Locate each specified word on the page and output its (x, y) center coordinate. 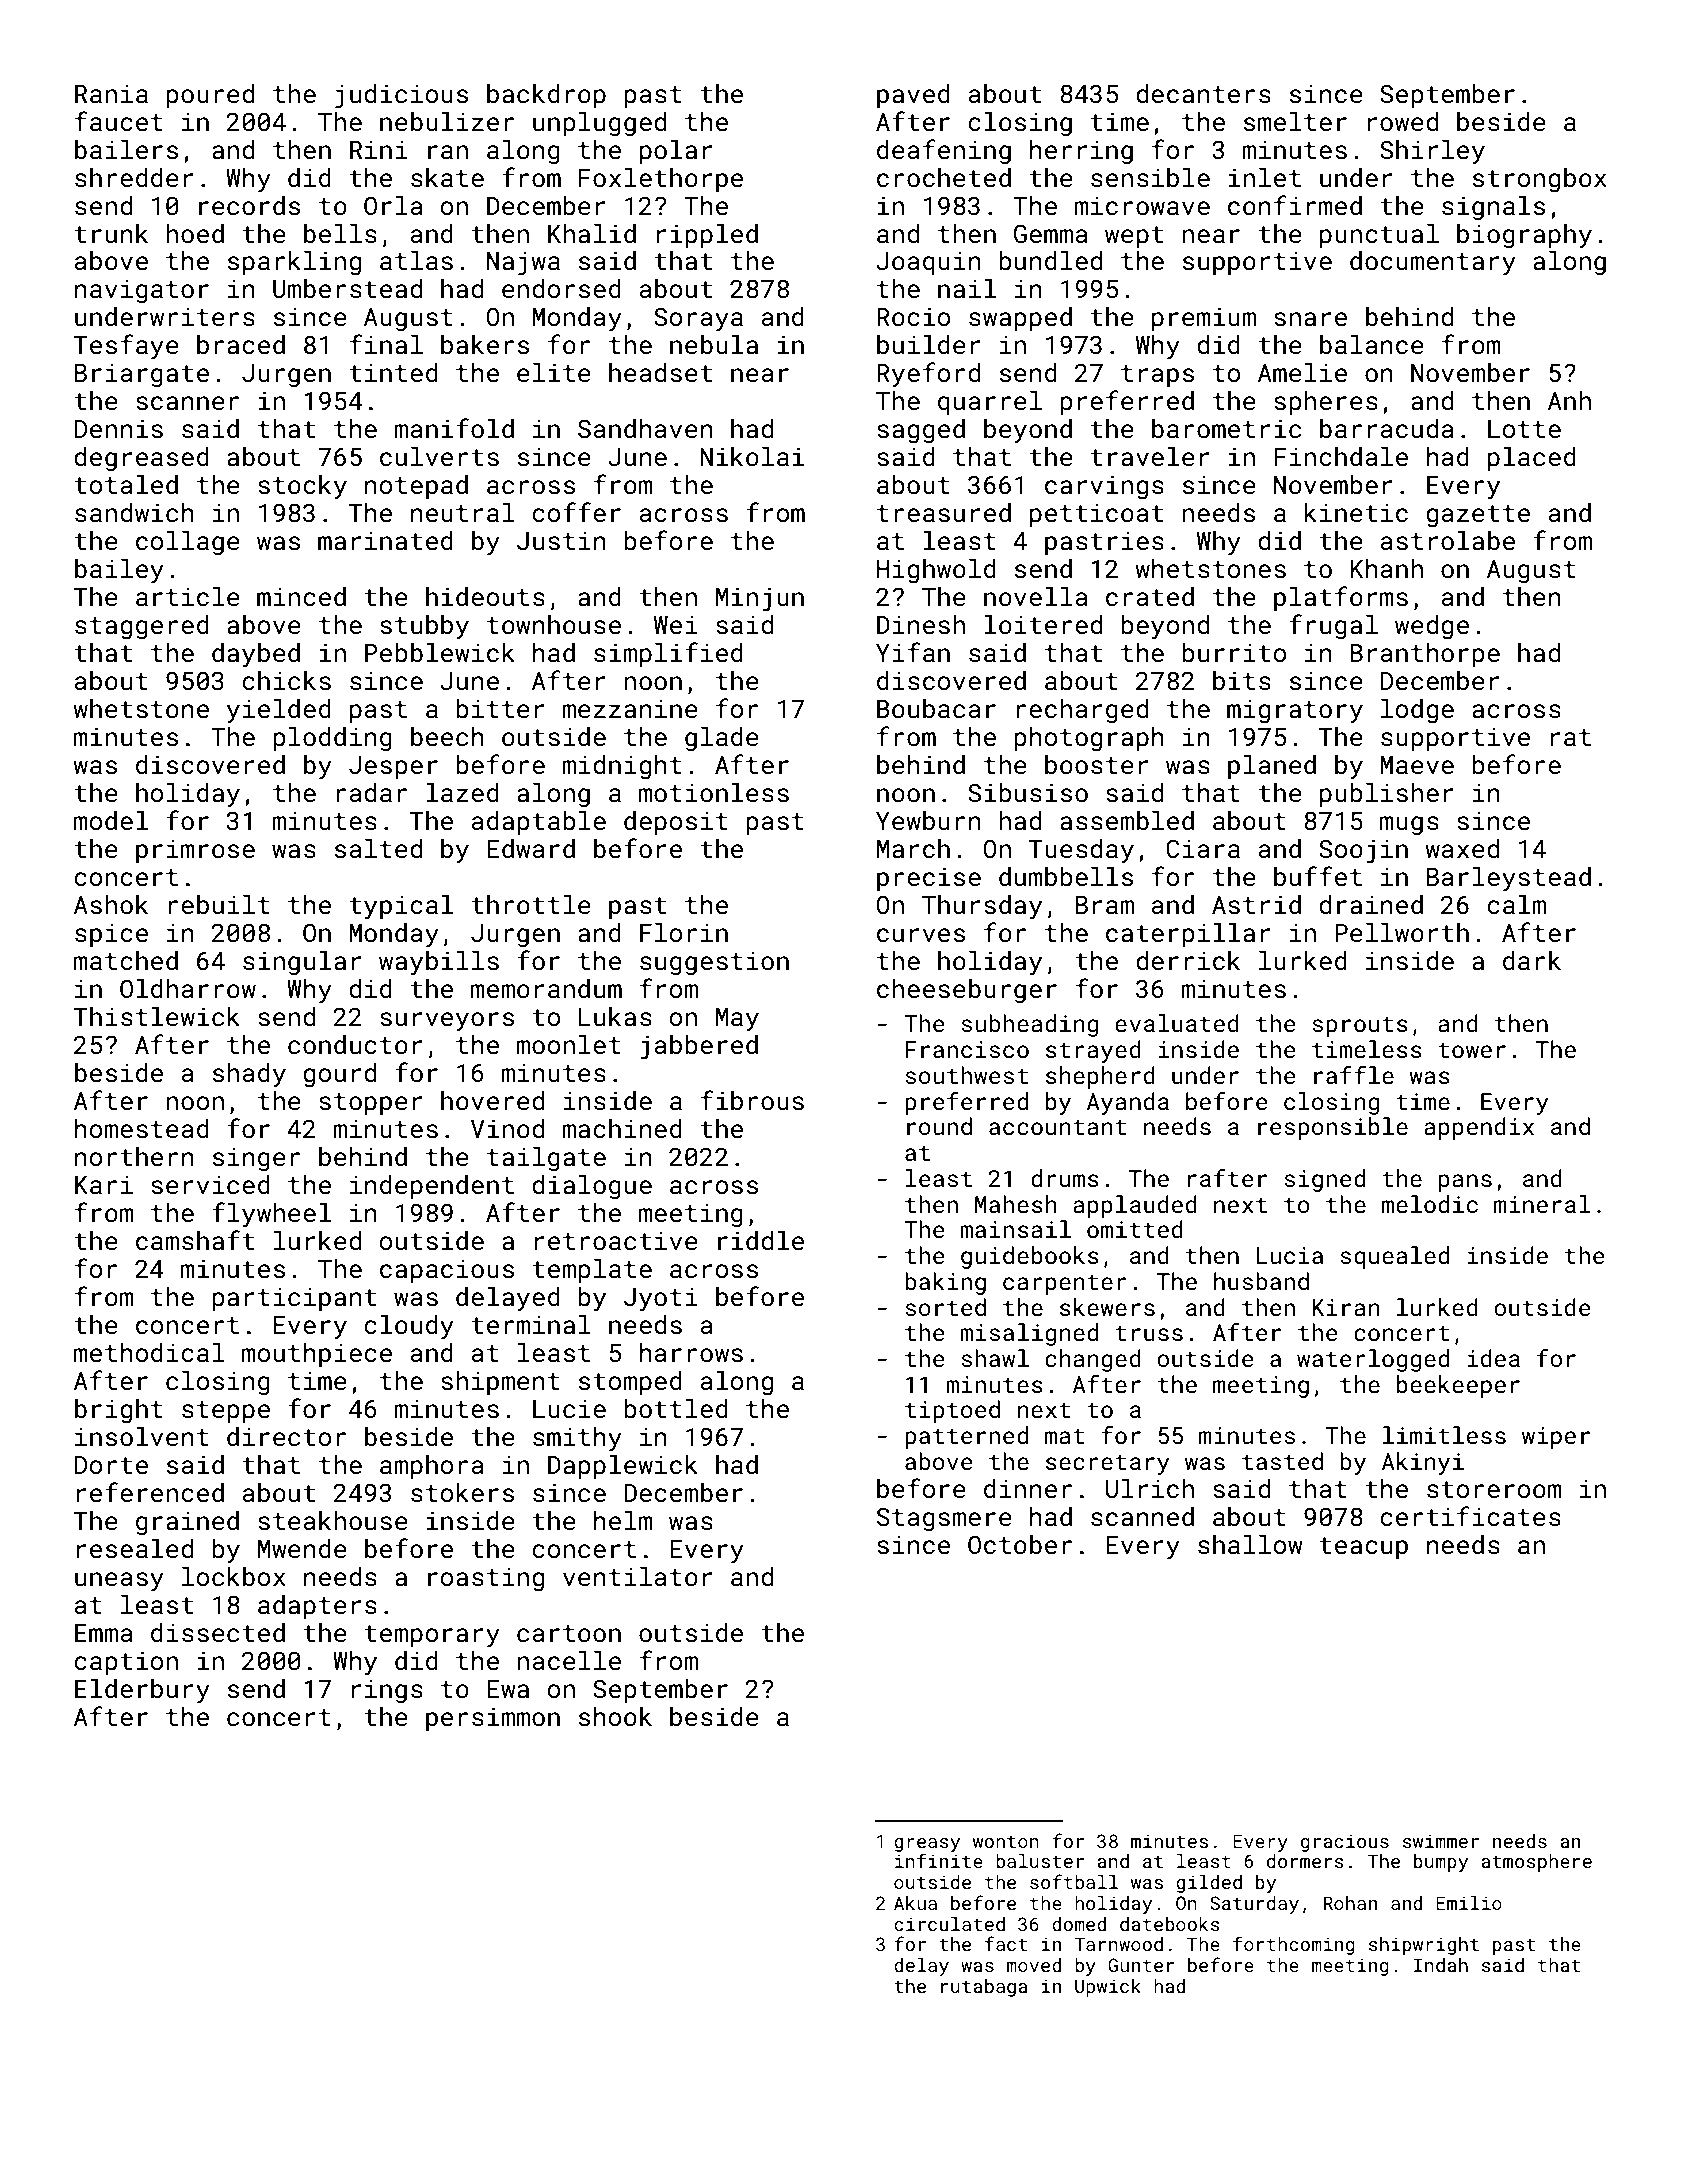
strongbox (1540, 180)
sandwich (134, 513)
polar (676, 152)
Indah (1441, 1965)
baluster (1040, 1861)
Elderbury (142, 1691)
